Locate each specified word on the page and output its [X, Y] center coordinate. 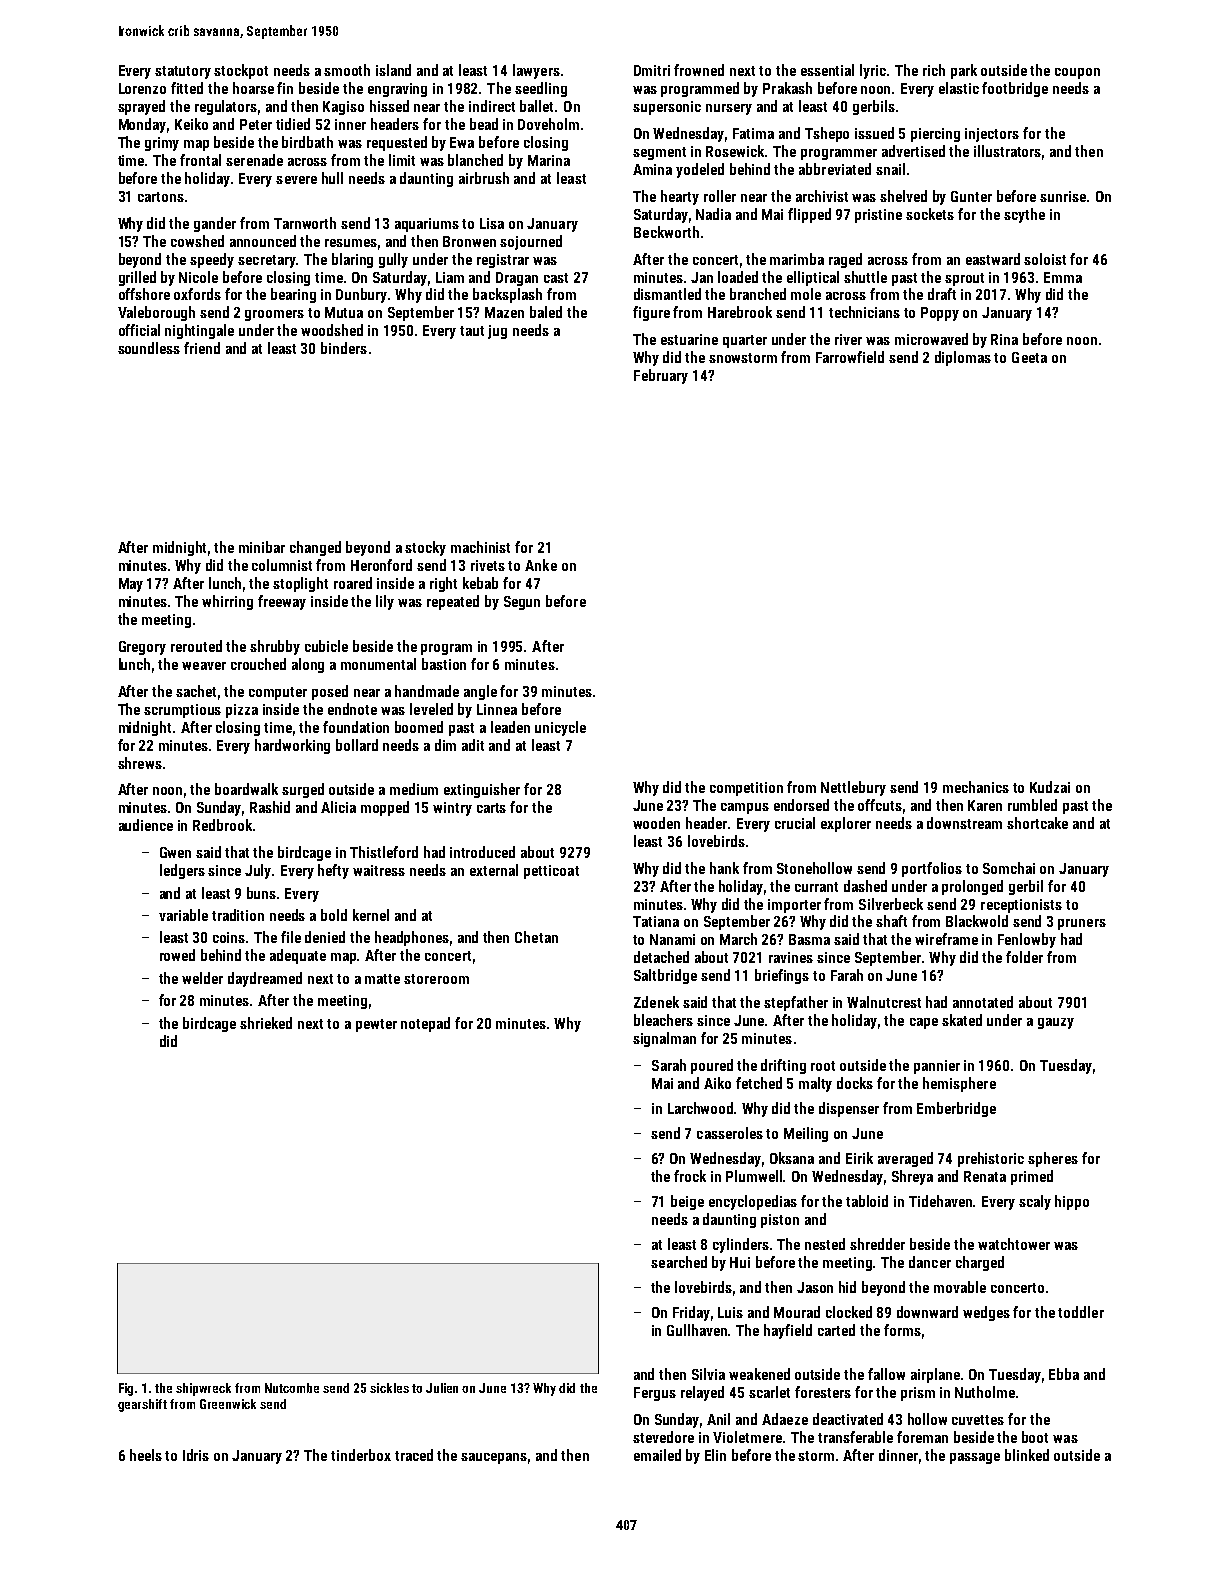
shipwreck [203, 1389]
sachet [196, 691]
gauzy [1056, 1023]
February [661, 376]
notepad [425, 1024]
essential [827, 70]
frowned [699, 70]
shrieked [266, 1023]
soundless [149, 348]
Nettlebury [853, 788]
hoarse [253, 88]
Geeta [1029, 357]
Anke [541, 565]
